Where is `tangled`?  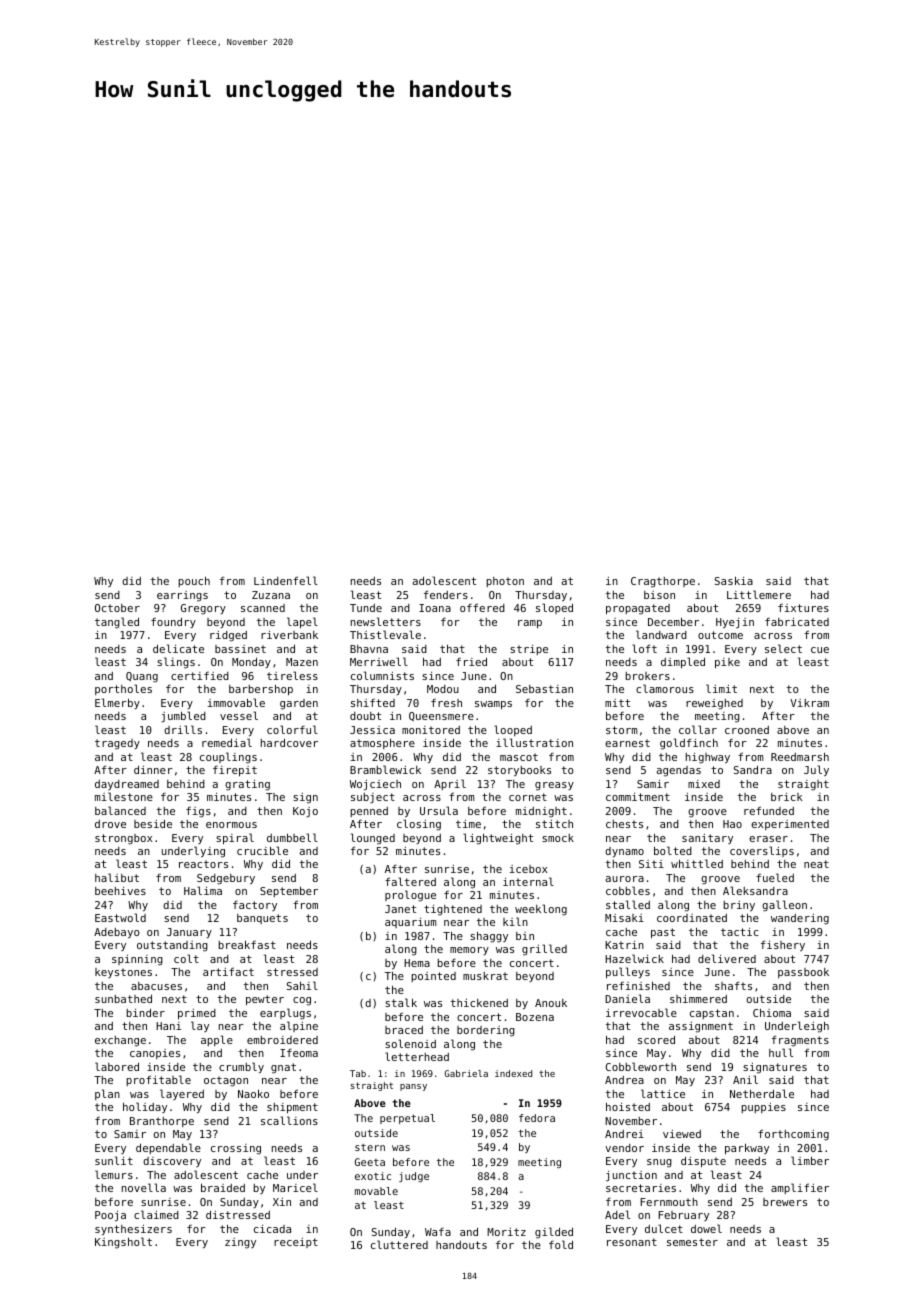 tangled is located at coordinates (117, 623).
